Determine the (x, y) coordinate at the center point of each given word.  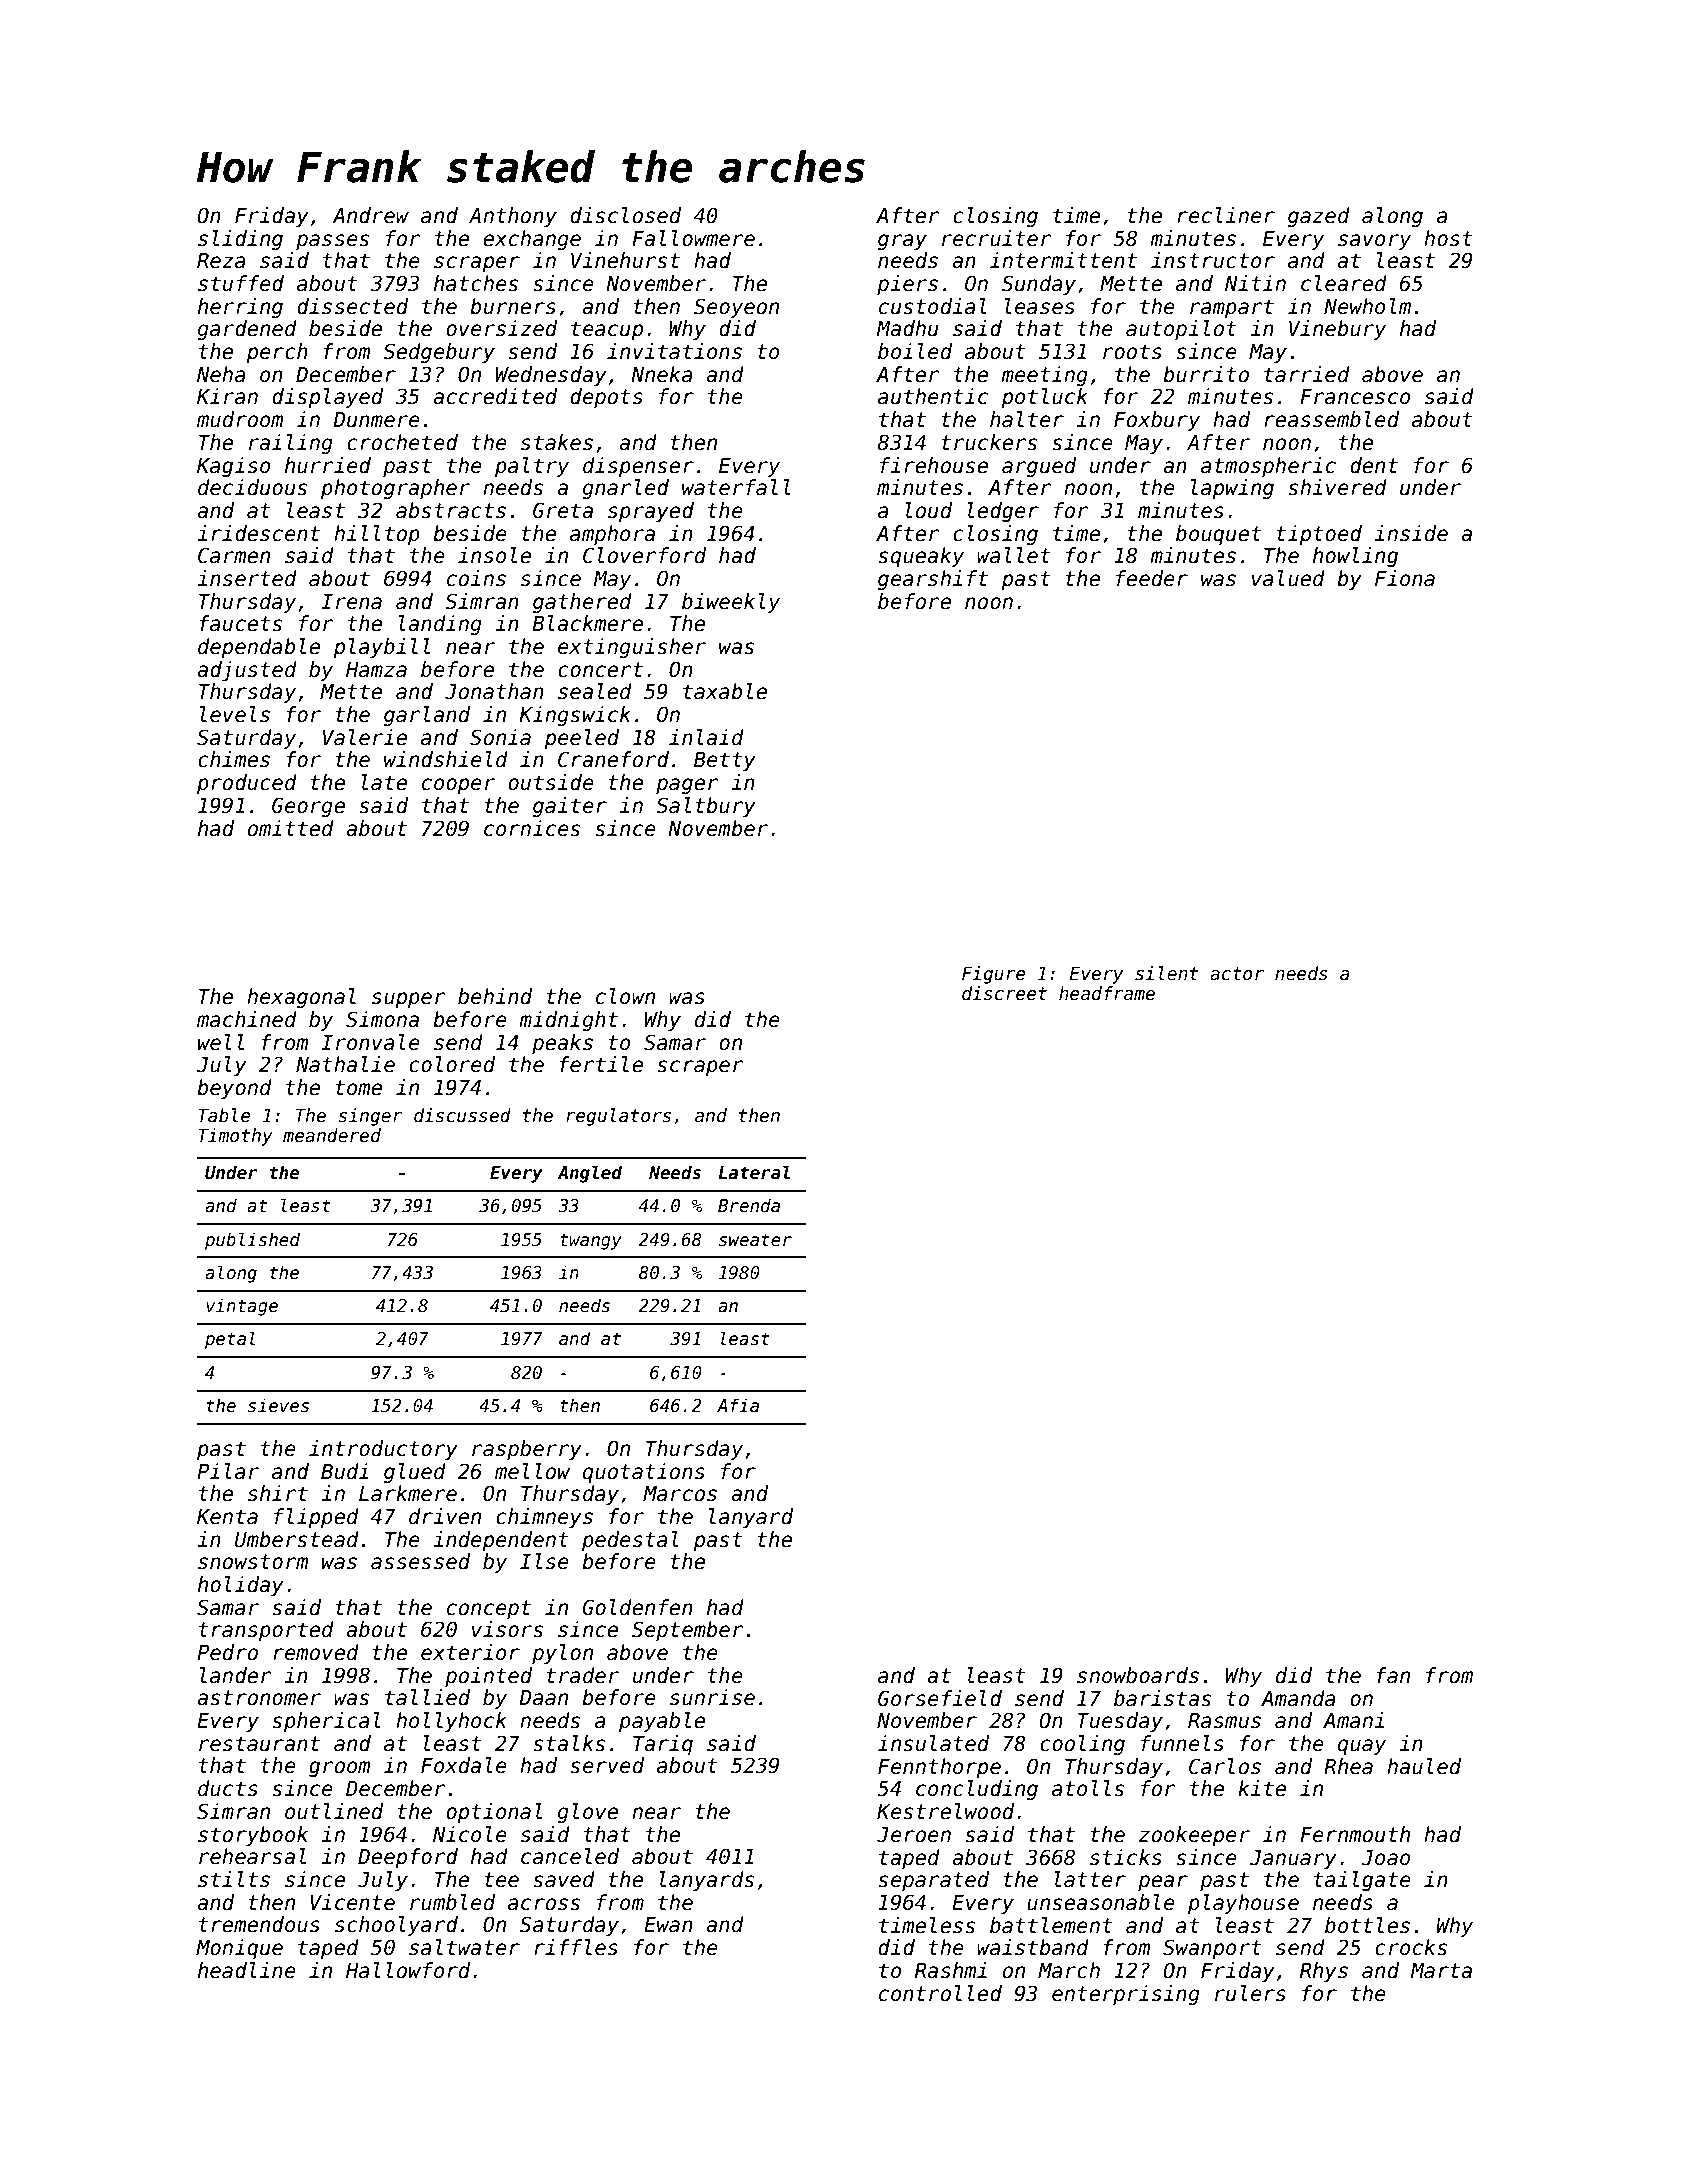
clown (625, 996)
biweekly (731, 603)
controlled (940, 1993)
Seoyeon (736, 308)
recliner (1226, 215)
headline (247, 1970)
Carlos (1225, 1766)
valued (1288, 578)
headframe (1107, 993)
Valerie (365, 737)
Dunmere (376, 420)
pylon (562, 1654)
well (221, 1042)
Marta (1441, 1971)
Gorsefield (940, 1698)
